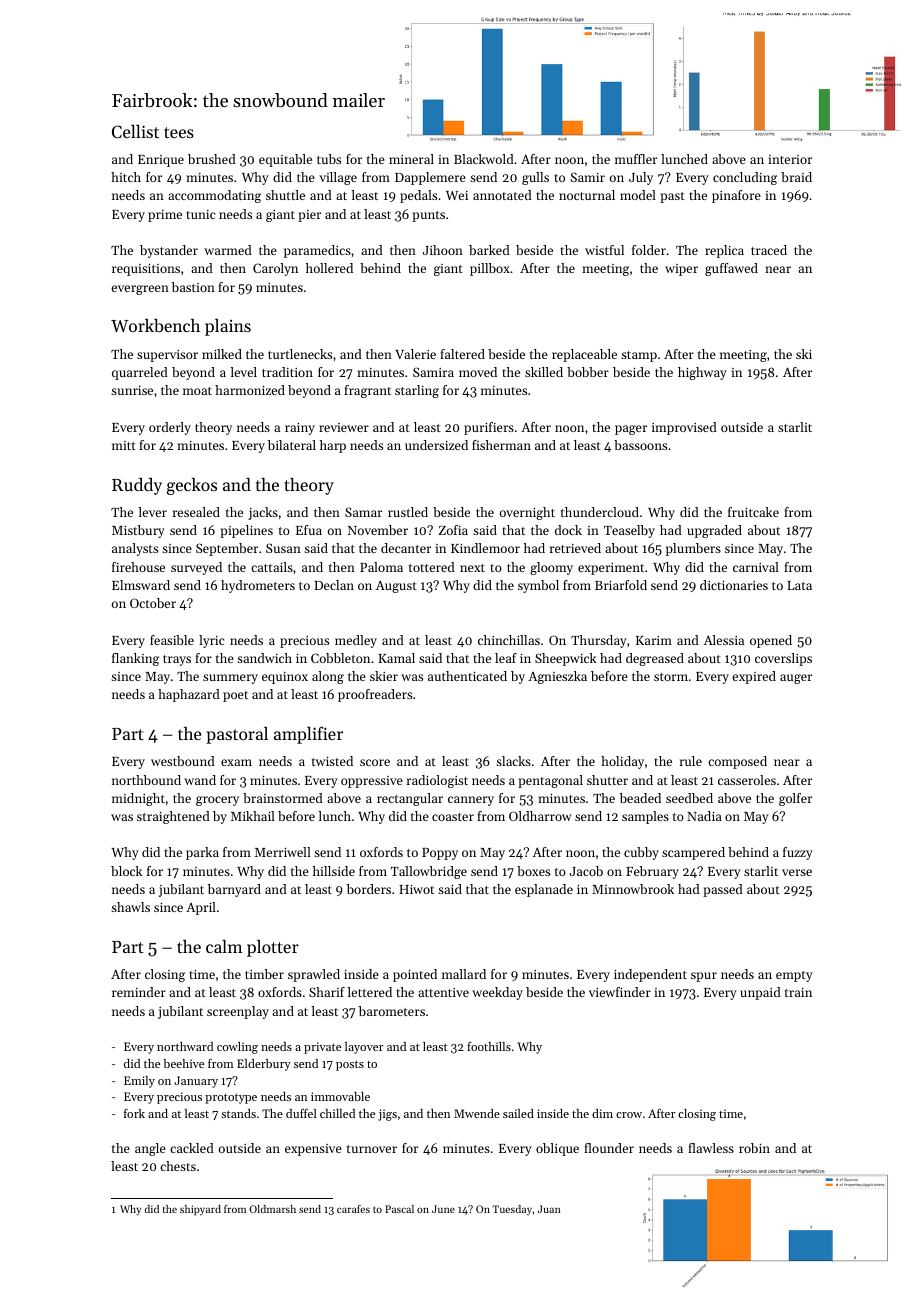  I want to click on degreased, so click(655, 659).
